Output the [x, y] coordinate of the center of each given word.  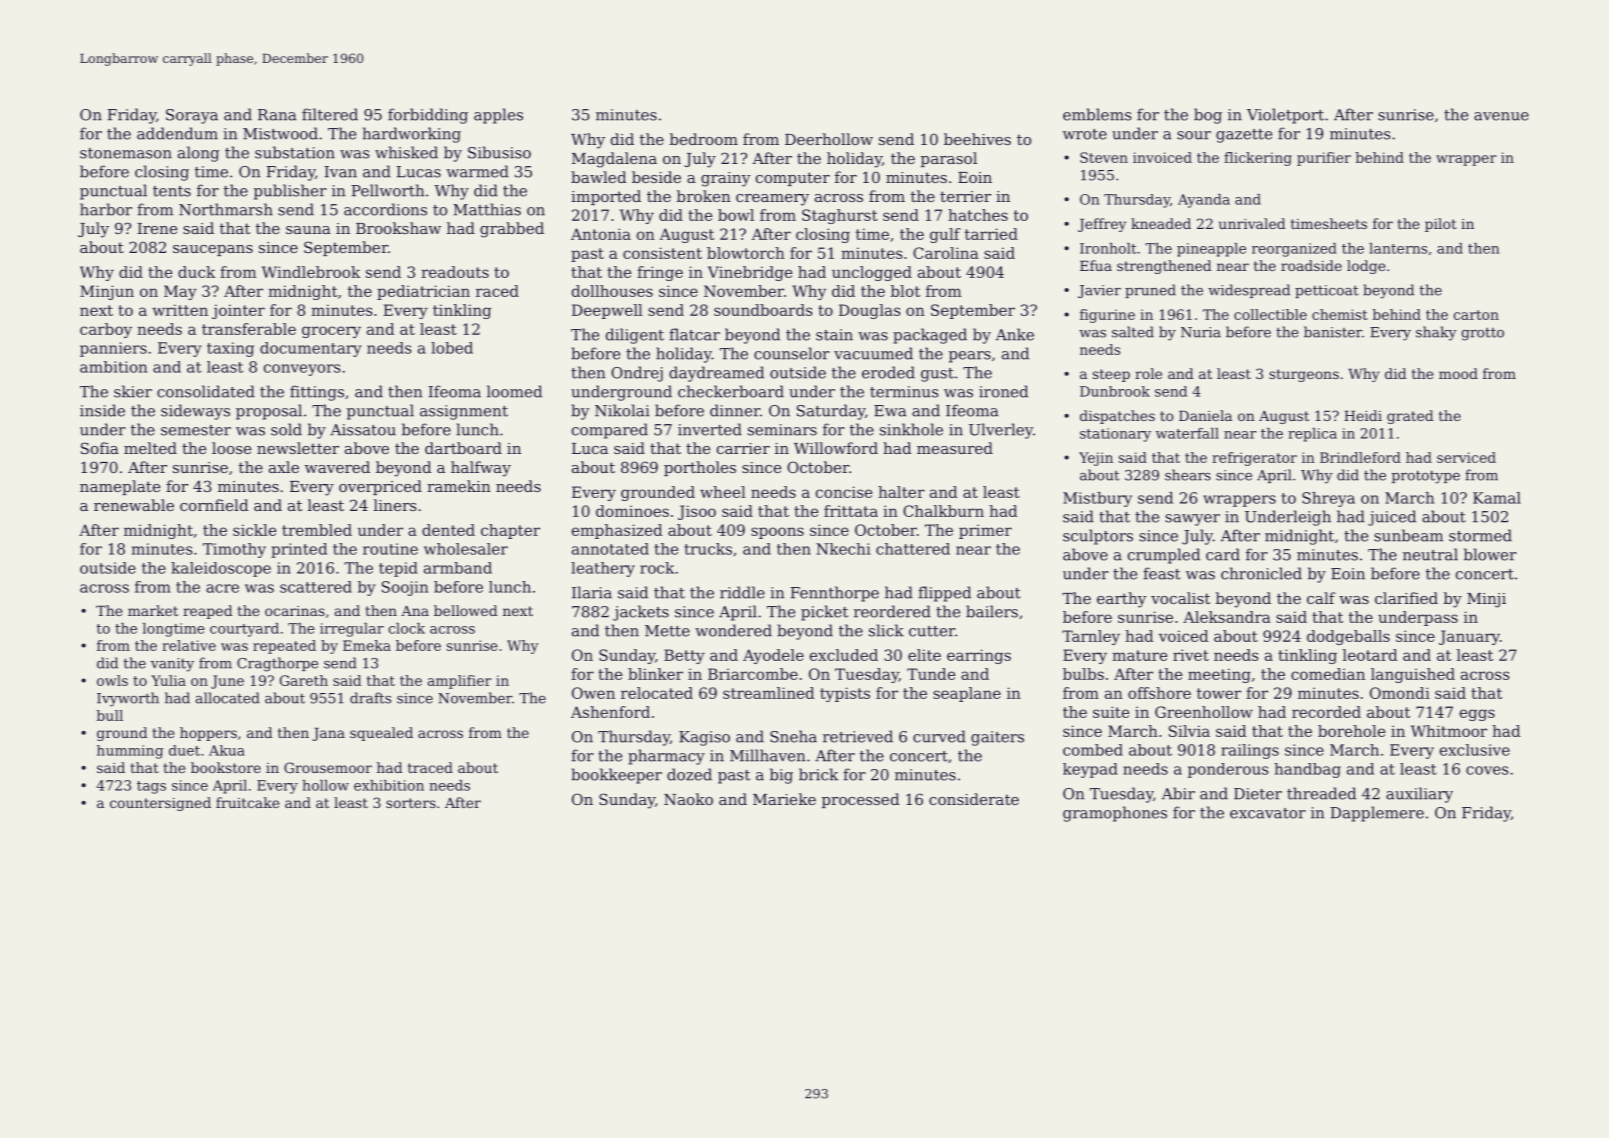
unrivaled [1252, 223]
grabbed [512, 230]
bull [109, 715]
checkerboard [731, 391]
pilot [1441, 225]
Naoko [688, 799]
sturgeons [1304, 375]
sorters [411, 803]
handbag [1307, 770]
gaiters [997, 738]
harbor [106, 209]
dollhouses [612, 291]
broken [704, 196]
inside [102, 410]
